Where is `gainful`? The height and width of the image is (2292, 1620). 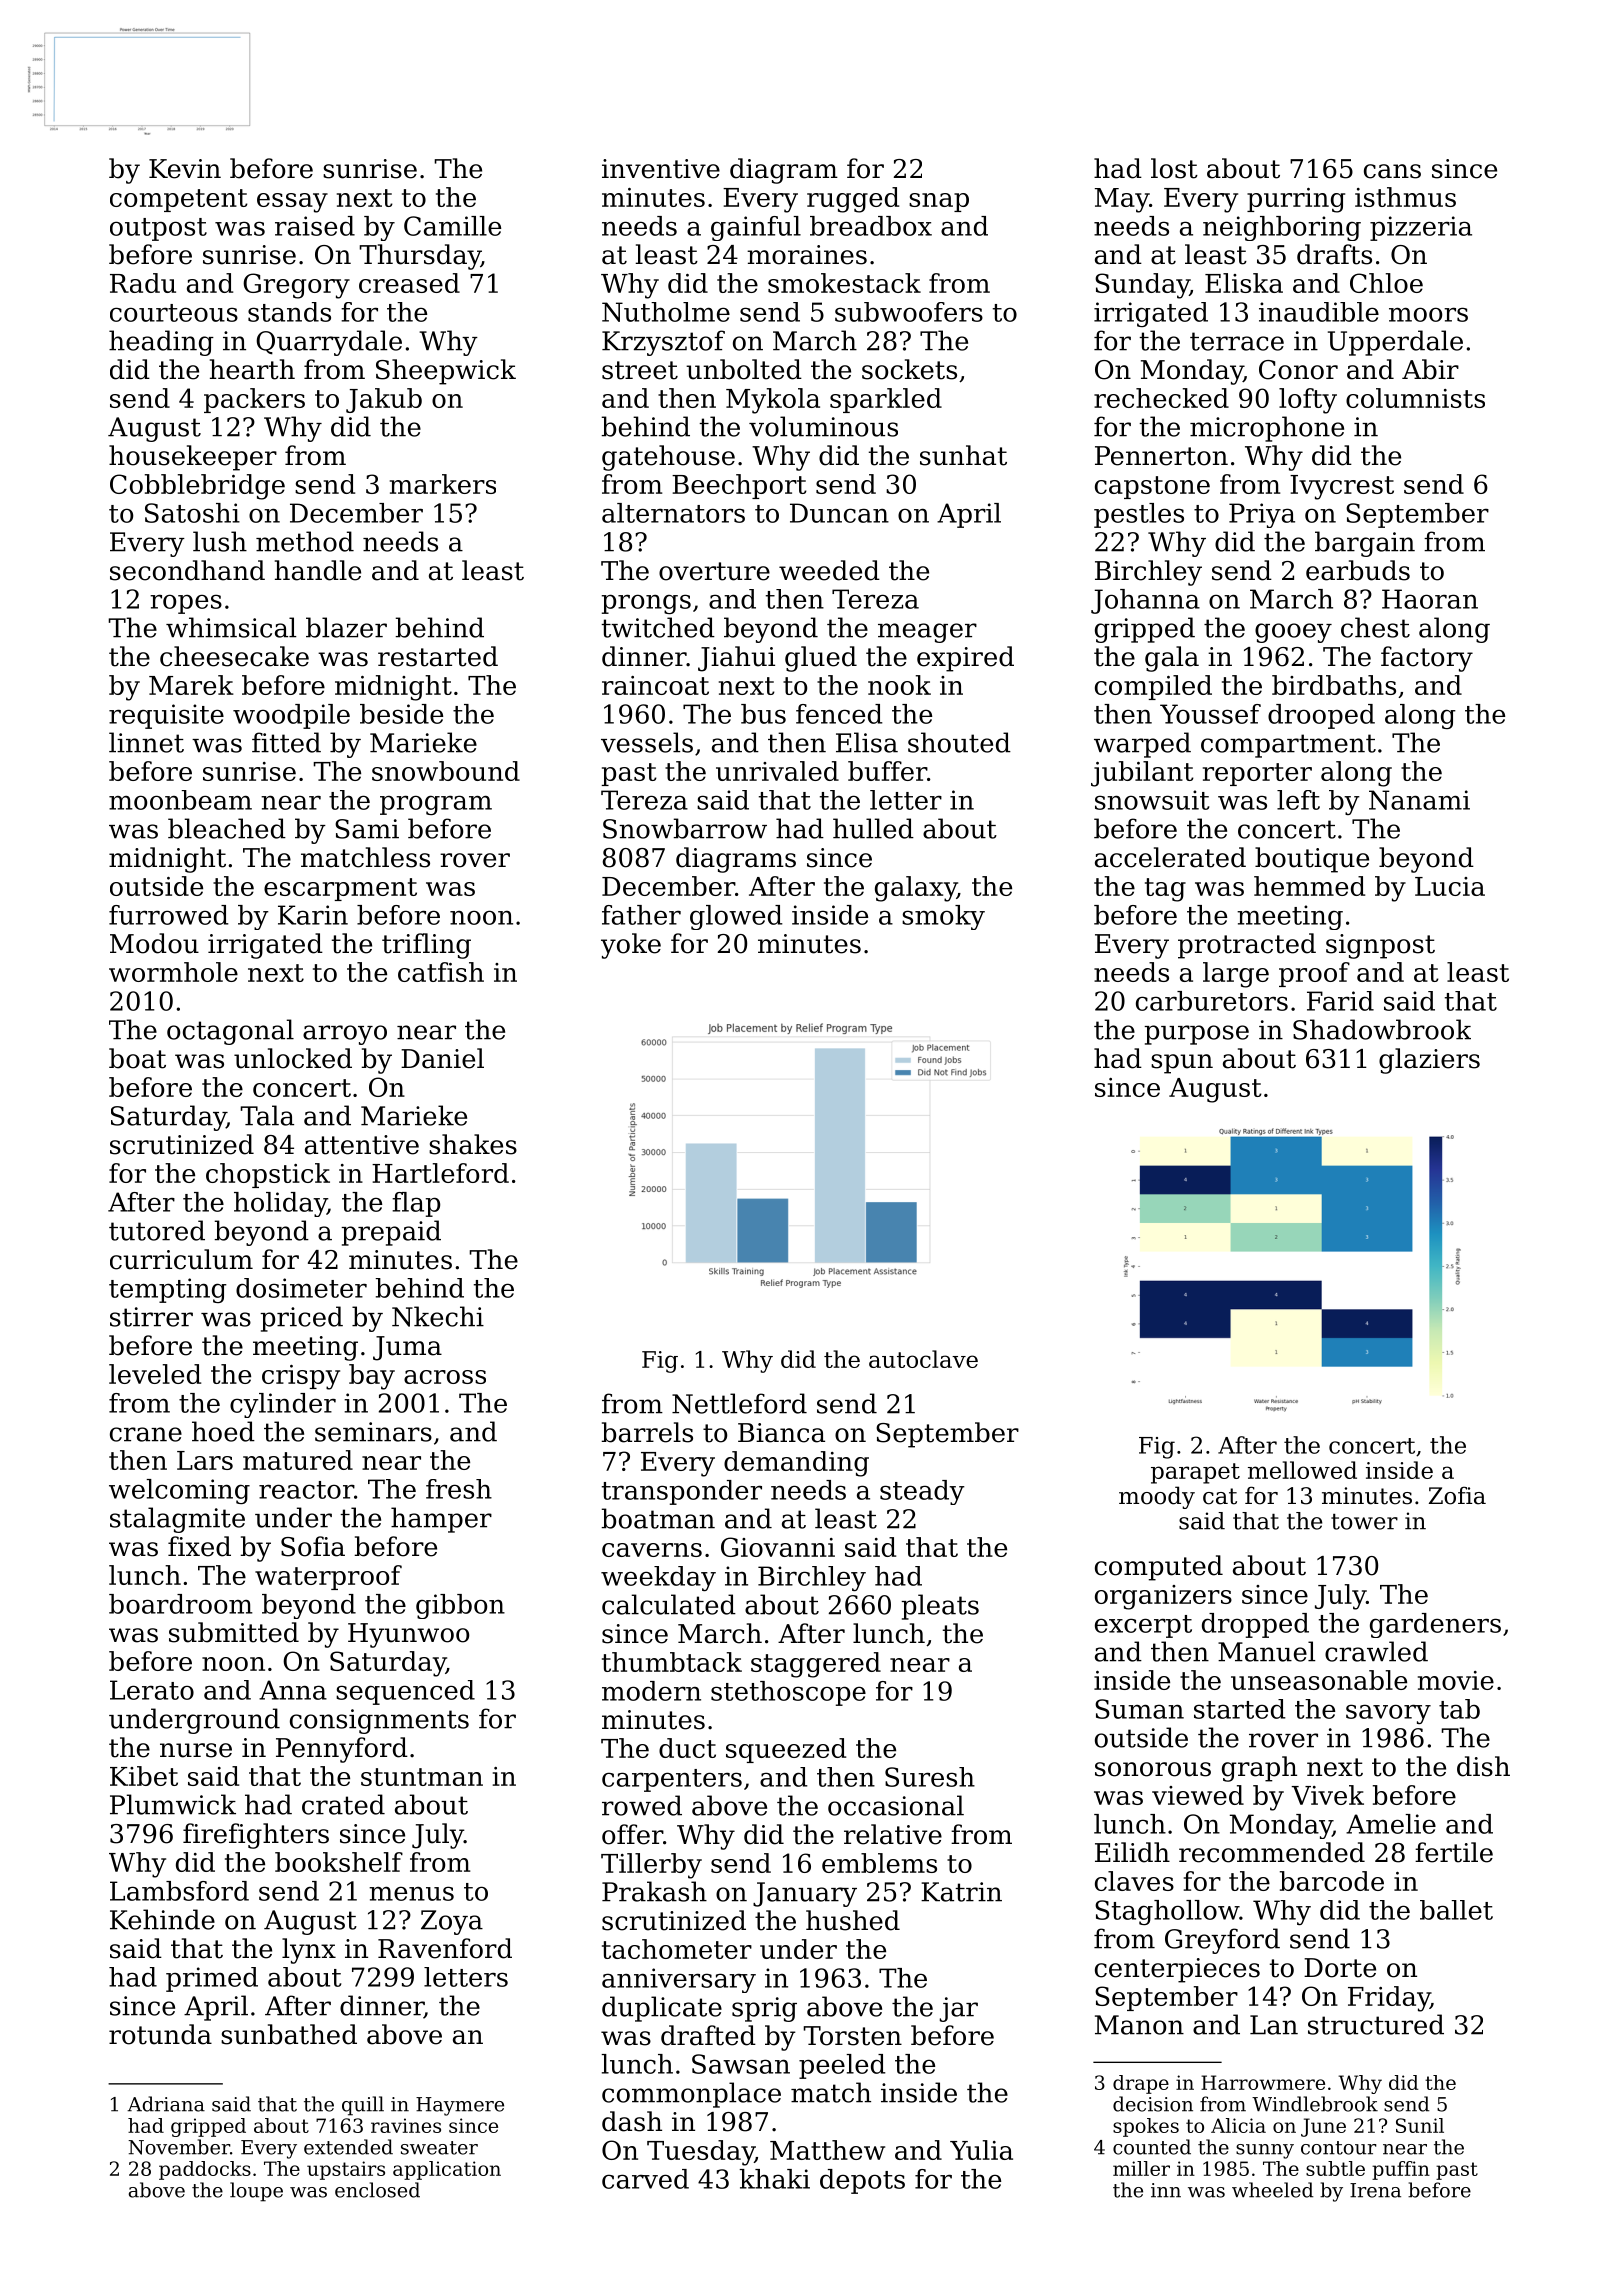
gainful is located at coordinates (756, 228).
